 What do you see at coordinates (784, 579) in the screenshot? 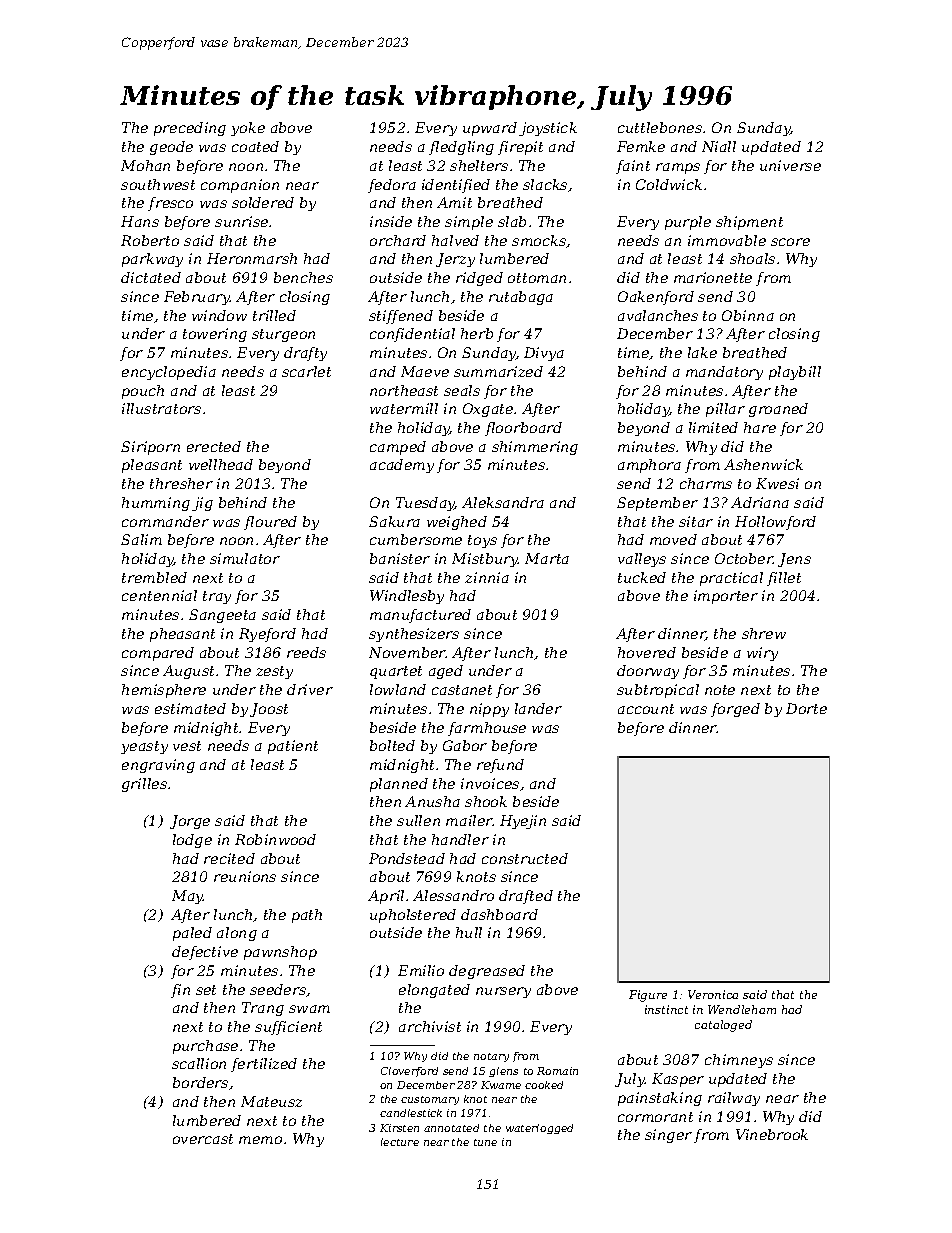
I see `fillet` at bounding box center [784, 579].
